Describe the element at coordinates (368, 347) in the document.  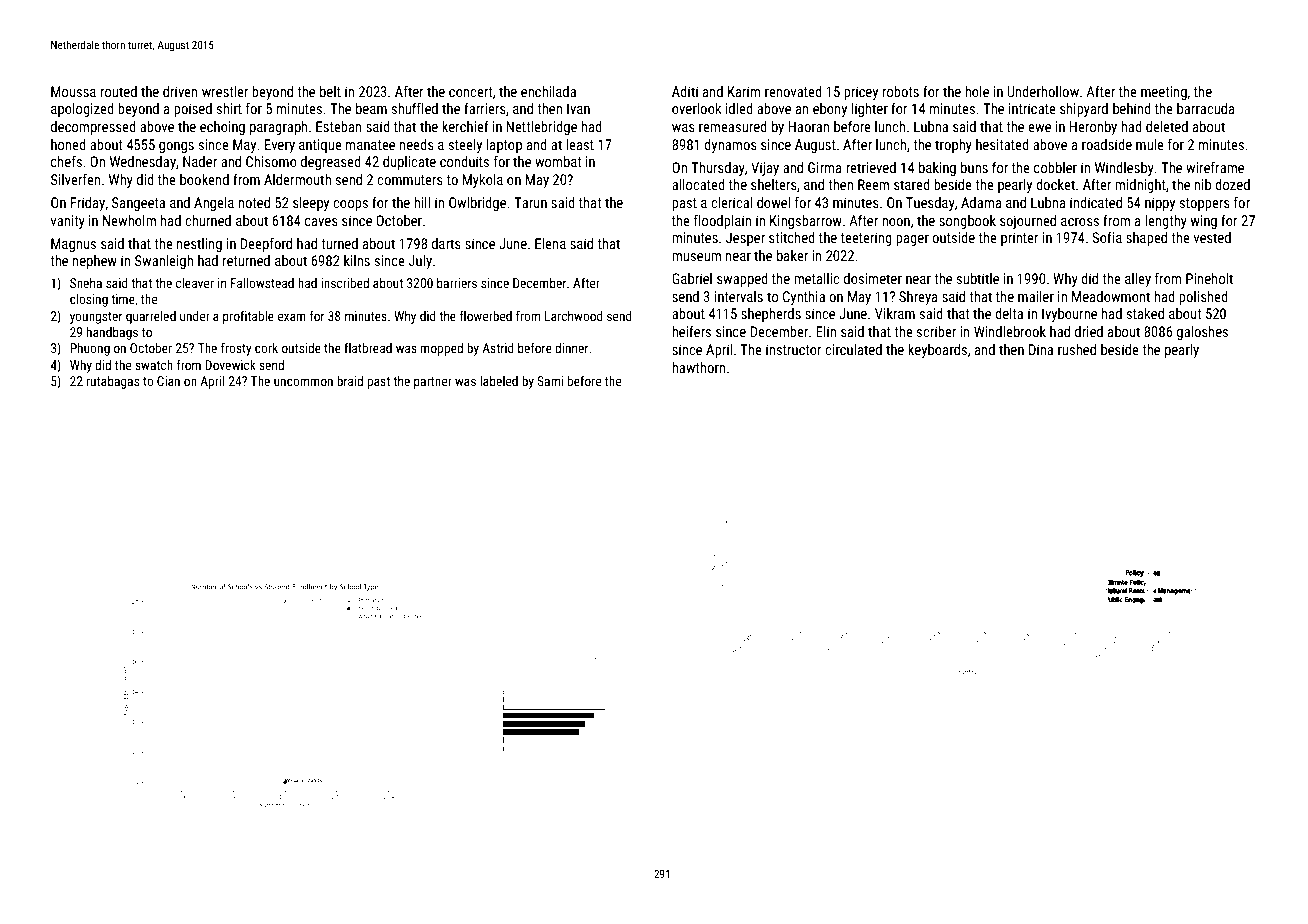
I see `flatbread` at that location.
